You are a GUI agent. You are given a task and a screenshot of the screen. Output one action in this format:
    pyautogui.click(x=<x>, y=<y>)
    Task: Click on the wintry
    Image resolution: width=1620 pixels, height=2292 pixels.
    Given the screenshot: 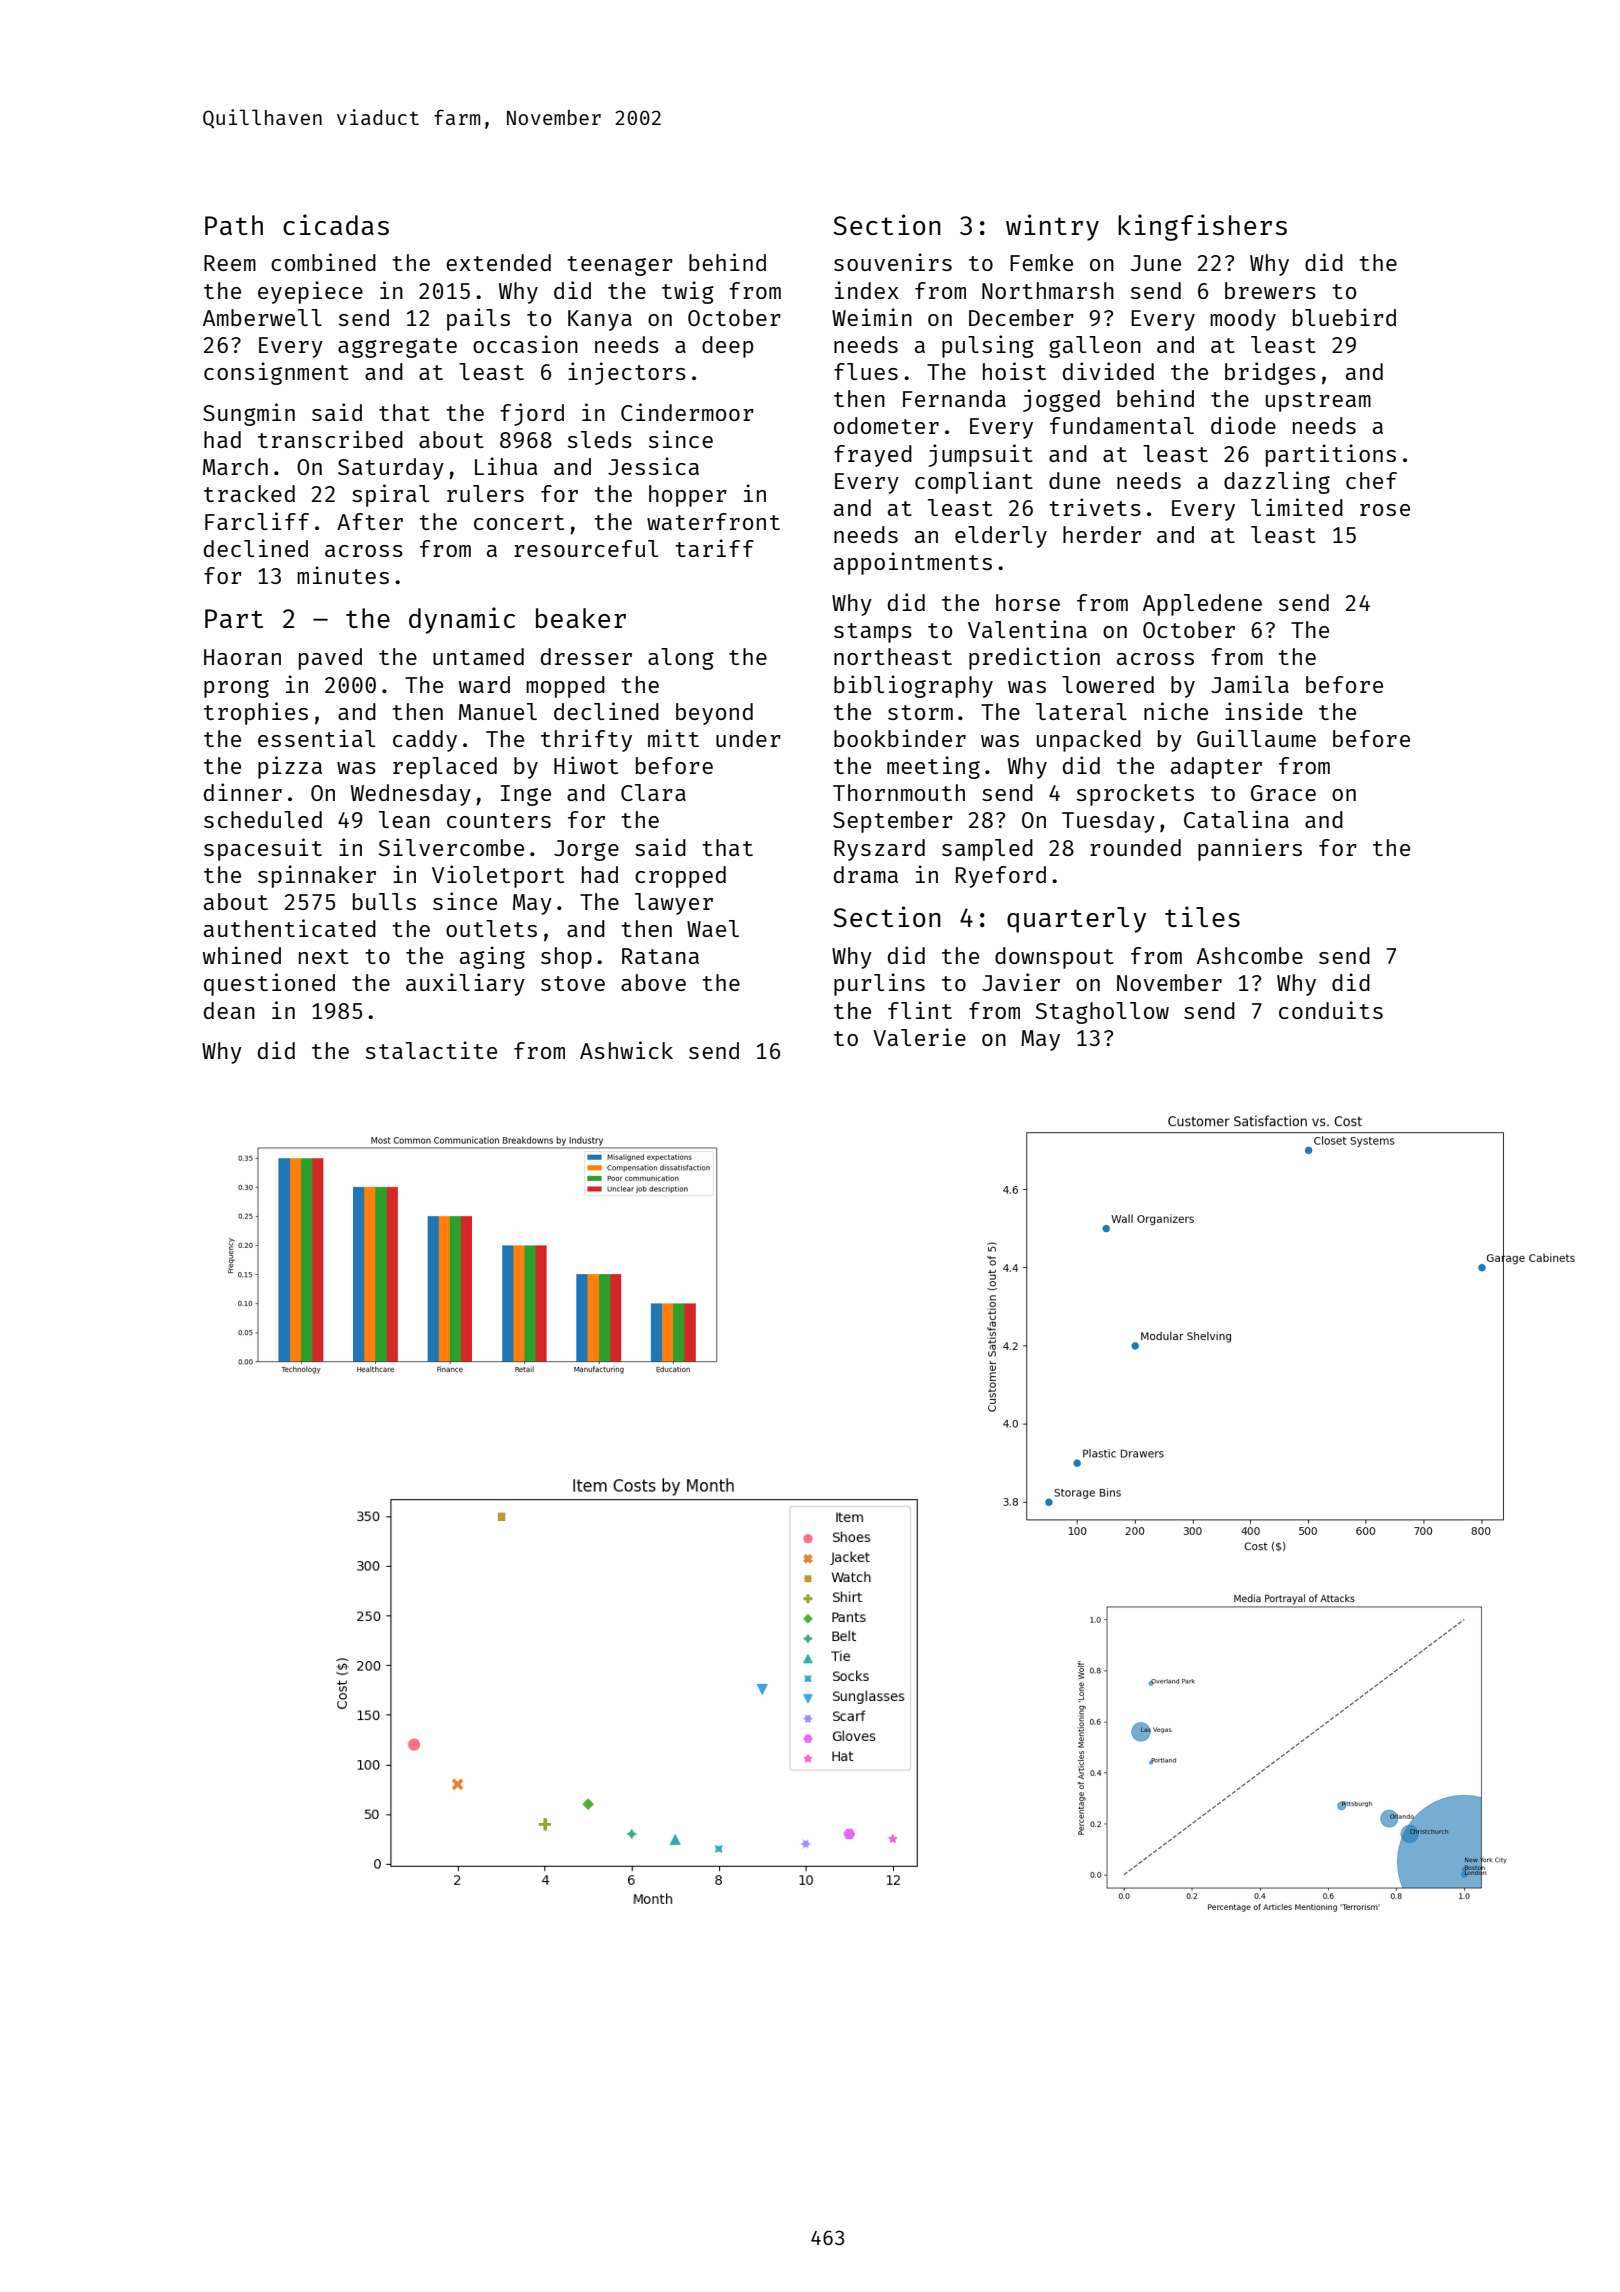 What is the action you would take?
    pyautogui.click(x=1052, y=227)
